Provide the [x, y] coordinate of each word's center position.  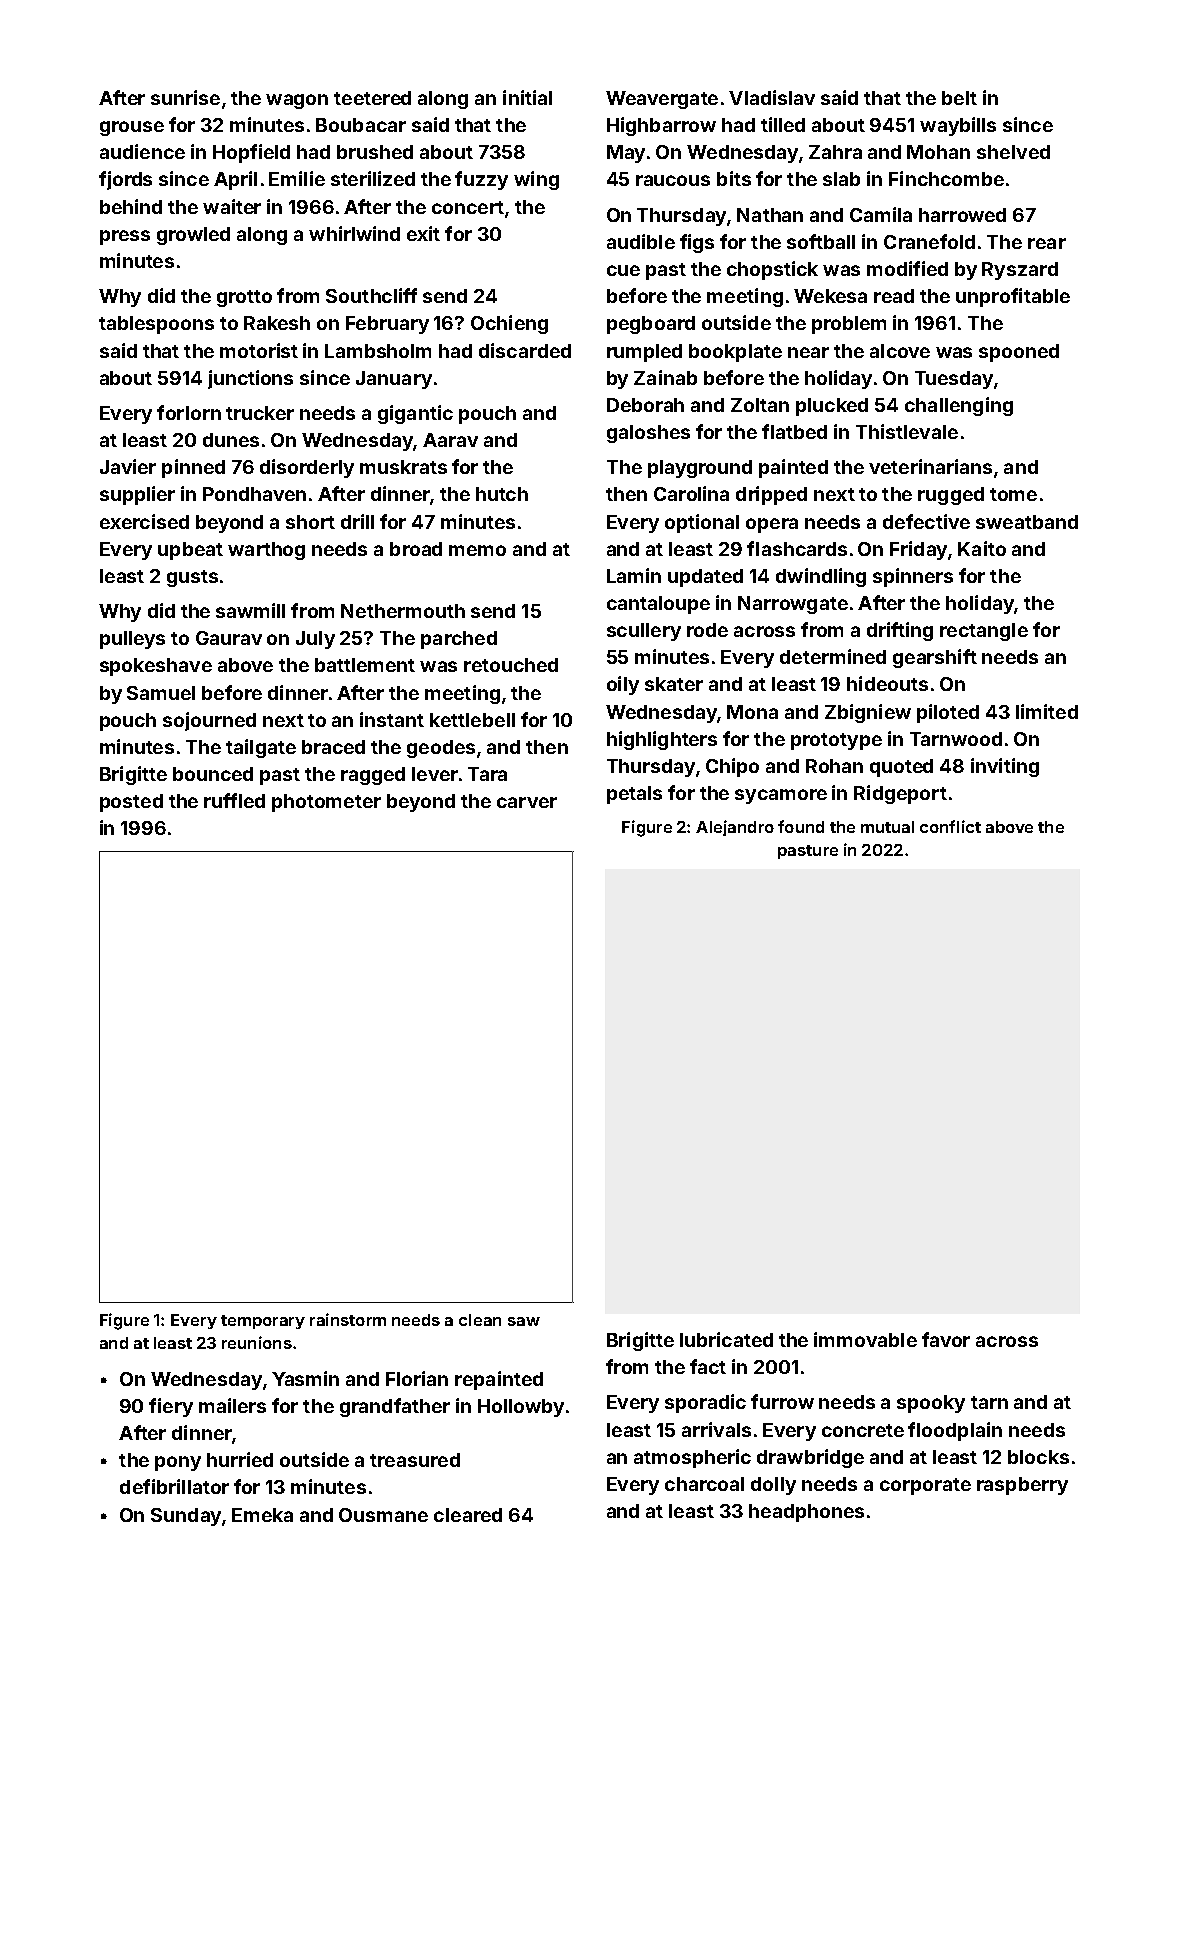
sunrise [185, 97]
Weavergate [662, 100]
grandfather [395, 1407]
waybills [958, 126]
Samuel [161, 693]
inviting [1005, 767]
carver [527, 802]
